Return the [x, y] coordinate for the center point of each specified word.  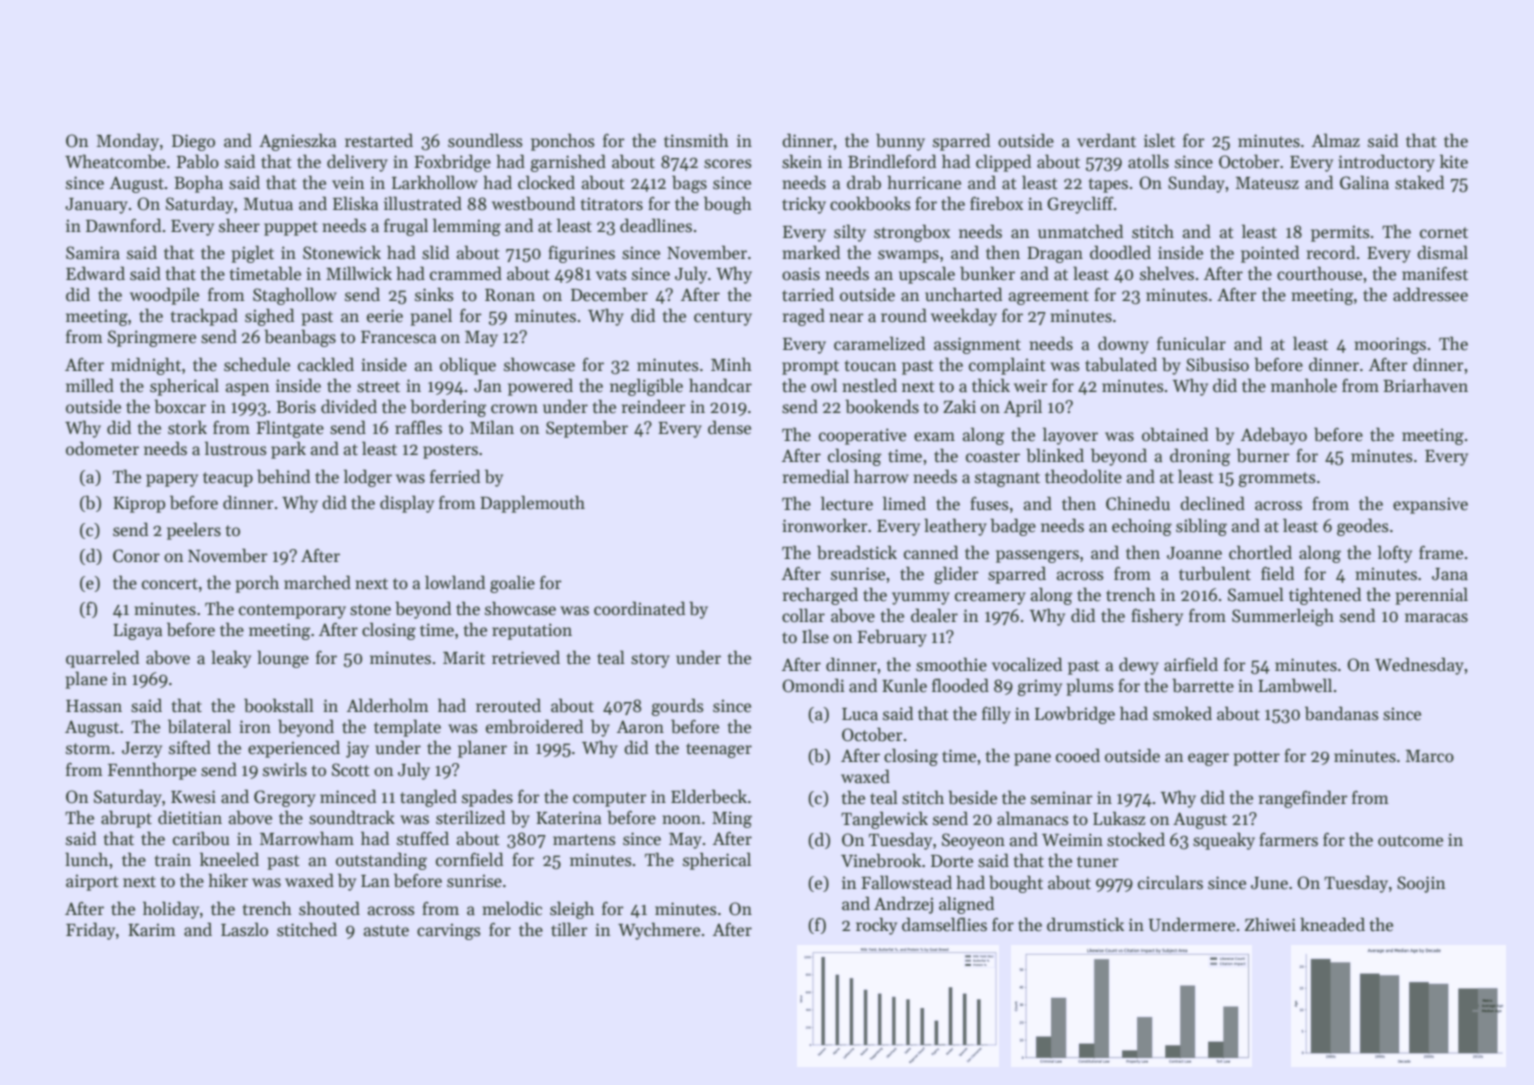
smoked [1182, 713]
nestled [869, 385]
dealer [934, 615]
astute [386, 931]
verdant [1106, 140]
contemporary [292, 611]
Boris [296, 407]
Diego [193, 142]
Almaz [1336, 140]
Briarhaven [1425, 385]
